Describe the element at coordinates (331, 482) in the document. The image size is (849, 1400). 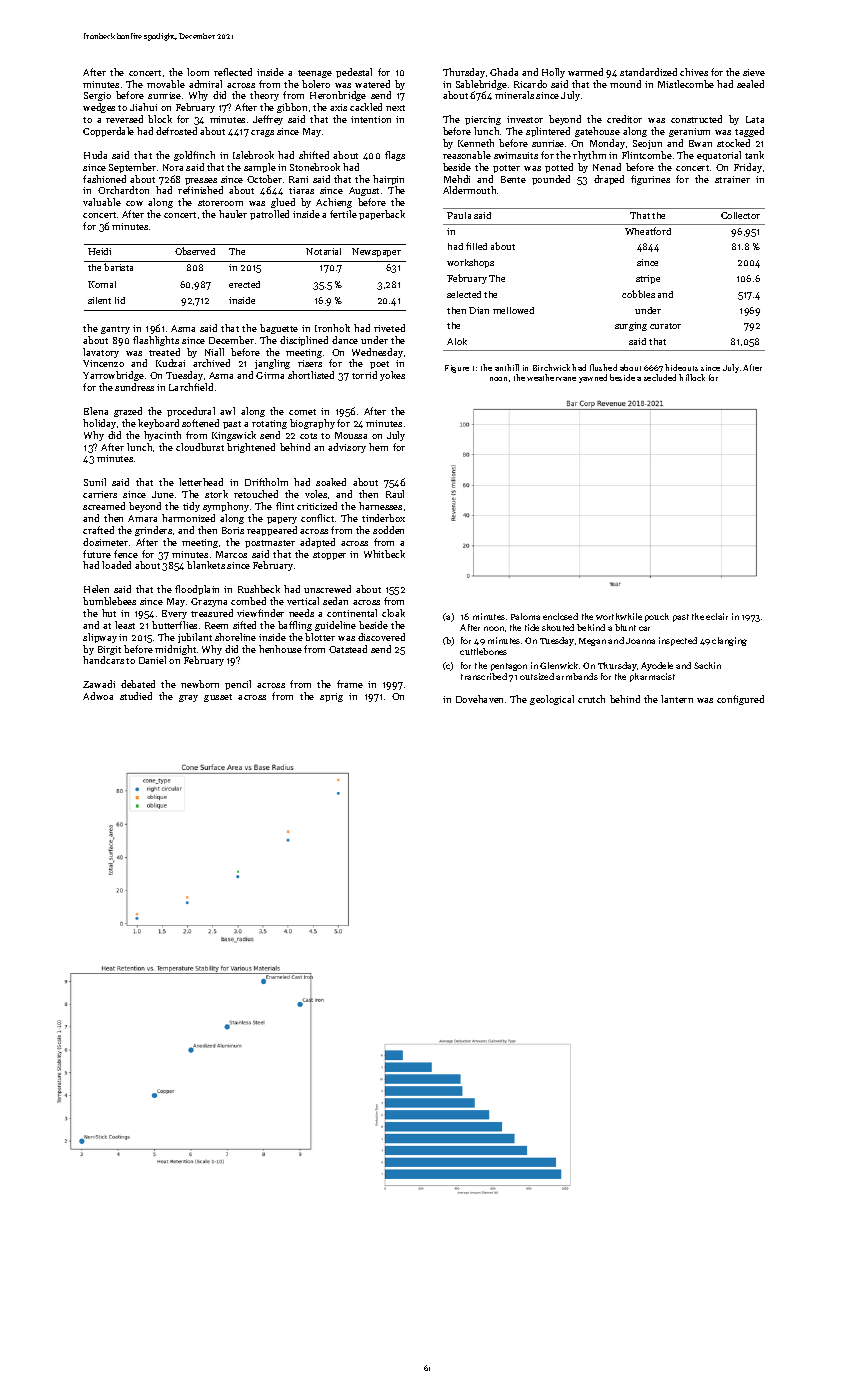
I see `soaked` at that location.
